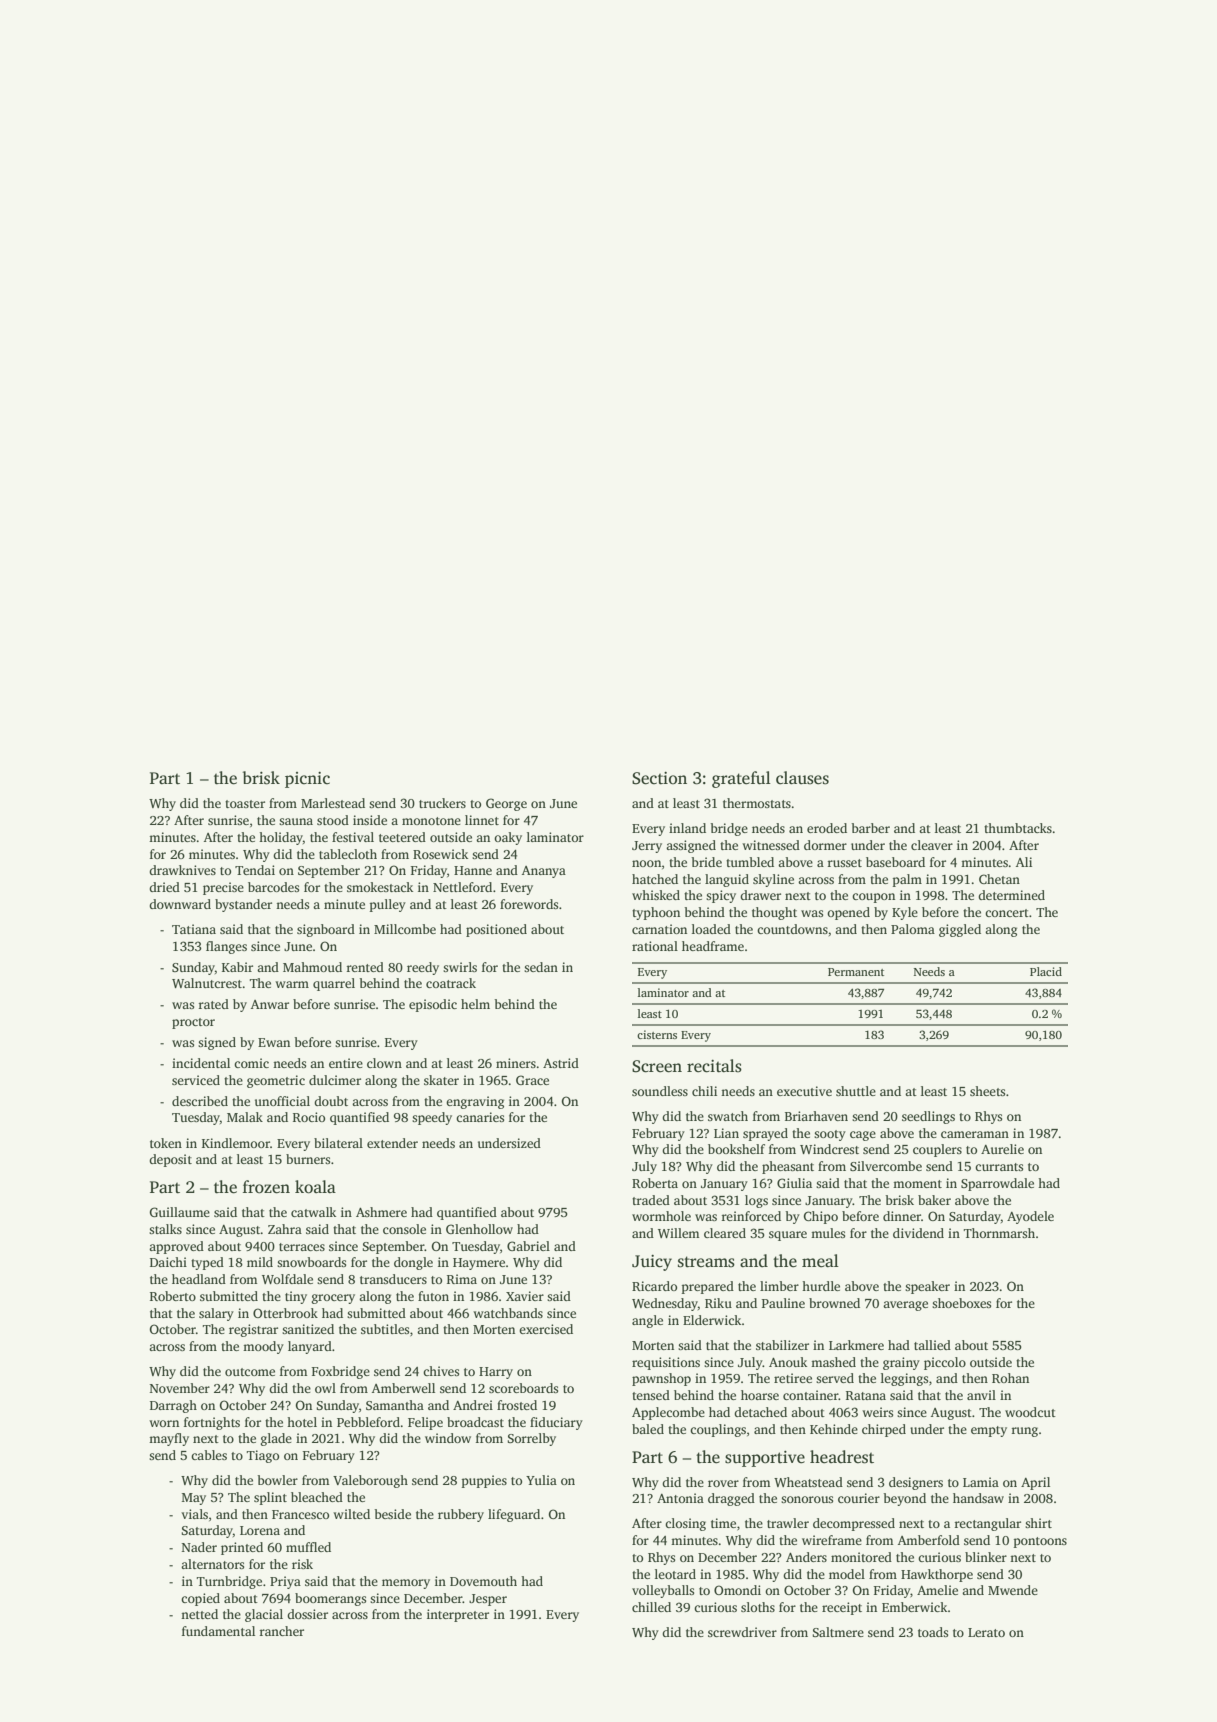 The image size is (1217, 1722). What do you see at coordinates (934, 1200) in the image?
I see `baker` at bounding box center [934, 1200].
